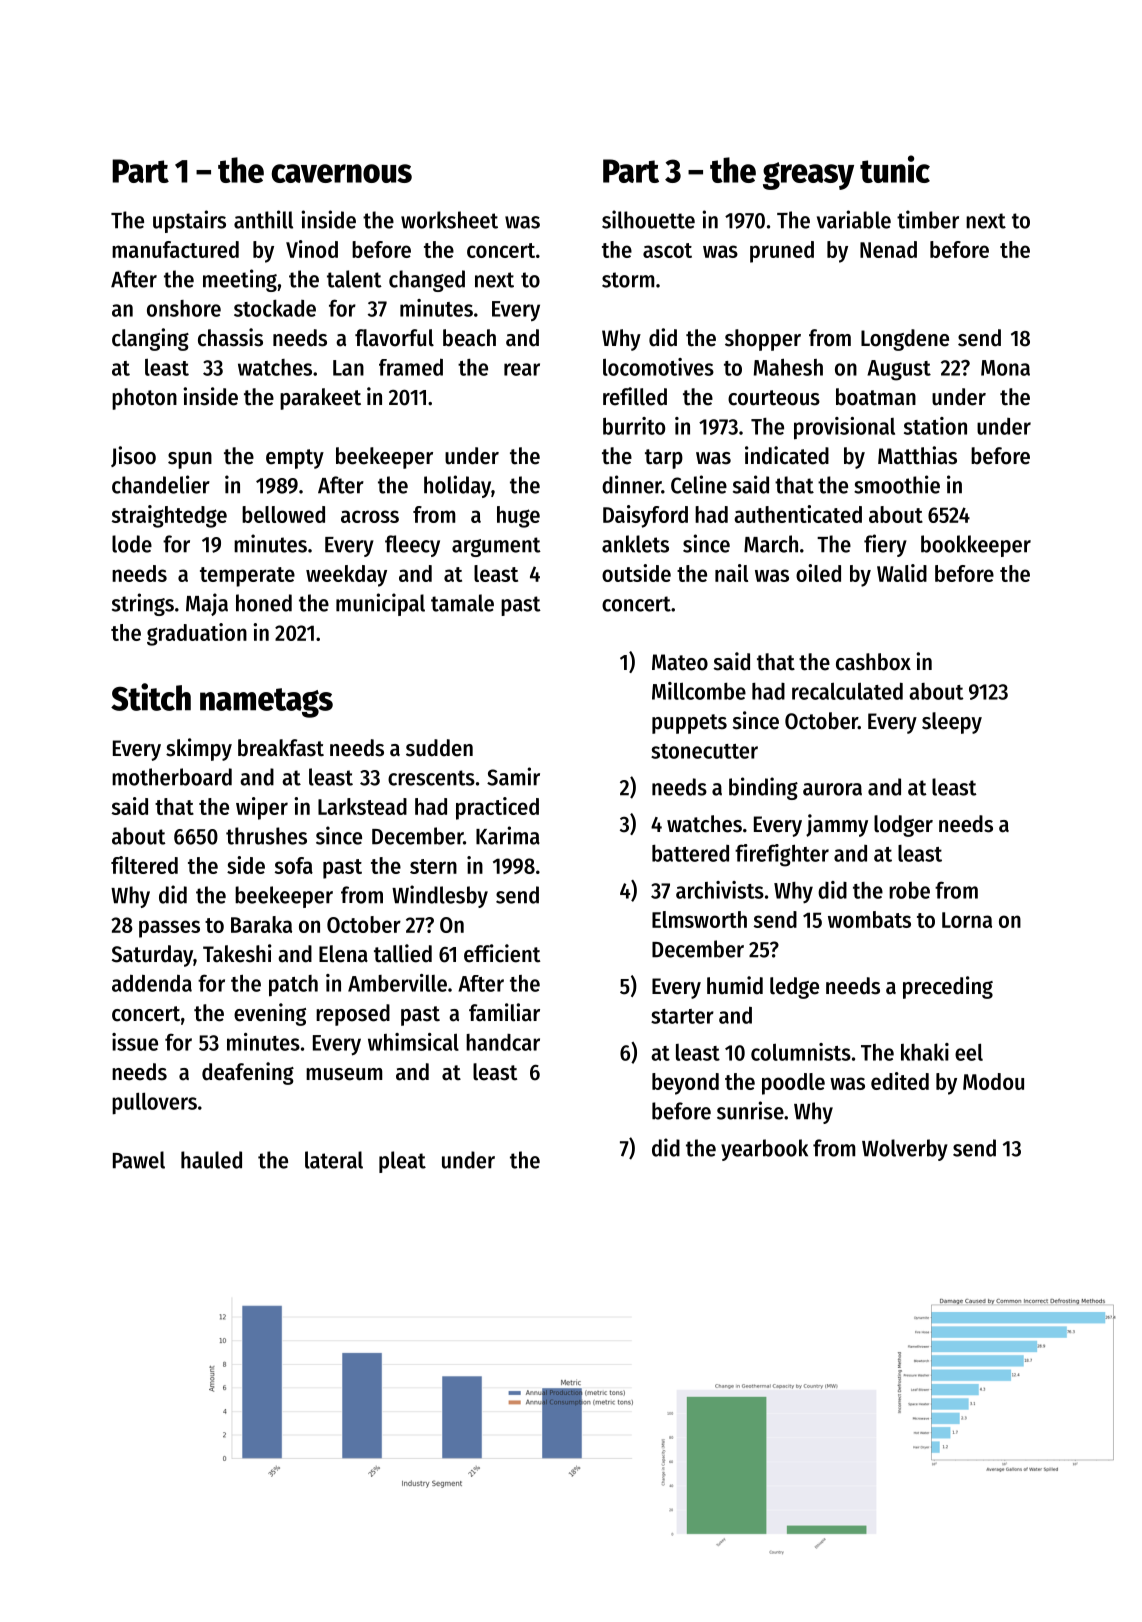 The width and height of the screenshot is (1142, 1622). Describe the element at coordinates (295, 459) in the screenshot. I see `empty` at that location.
